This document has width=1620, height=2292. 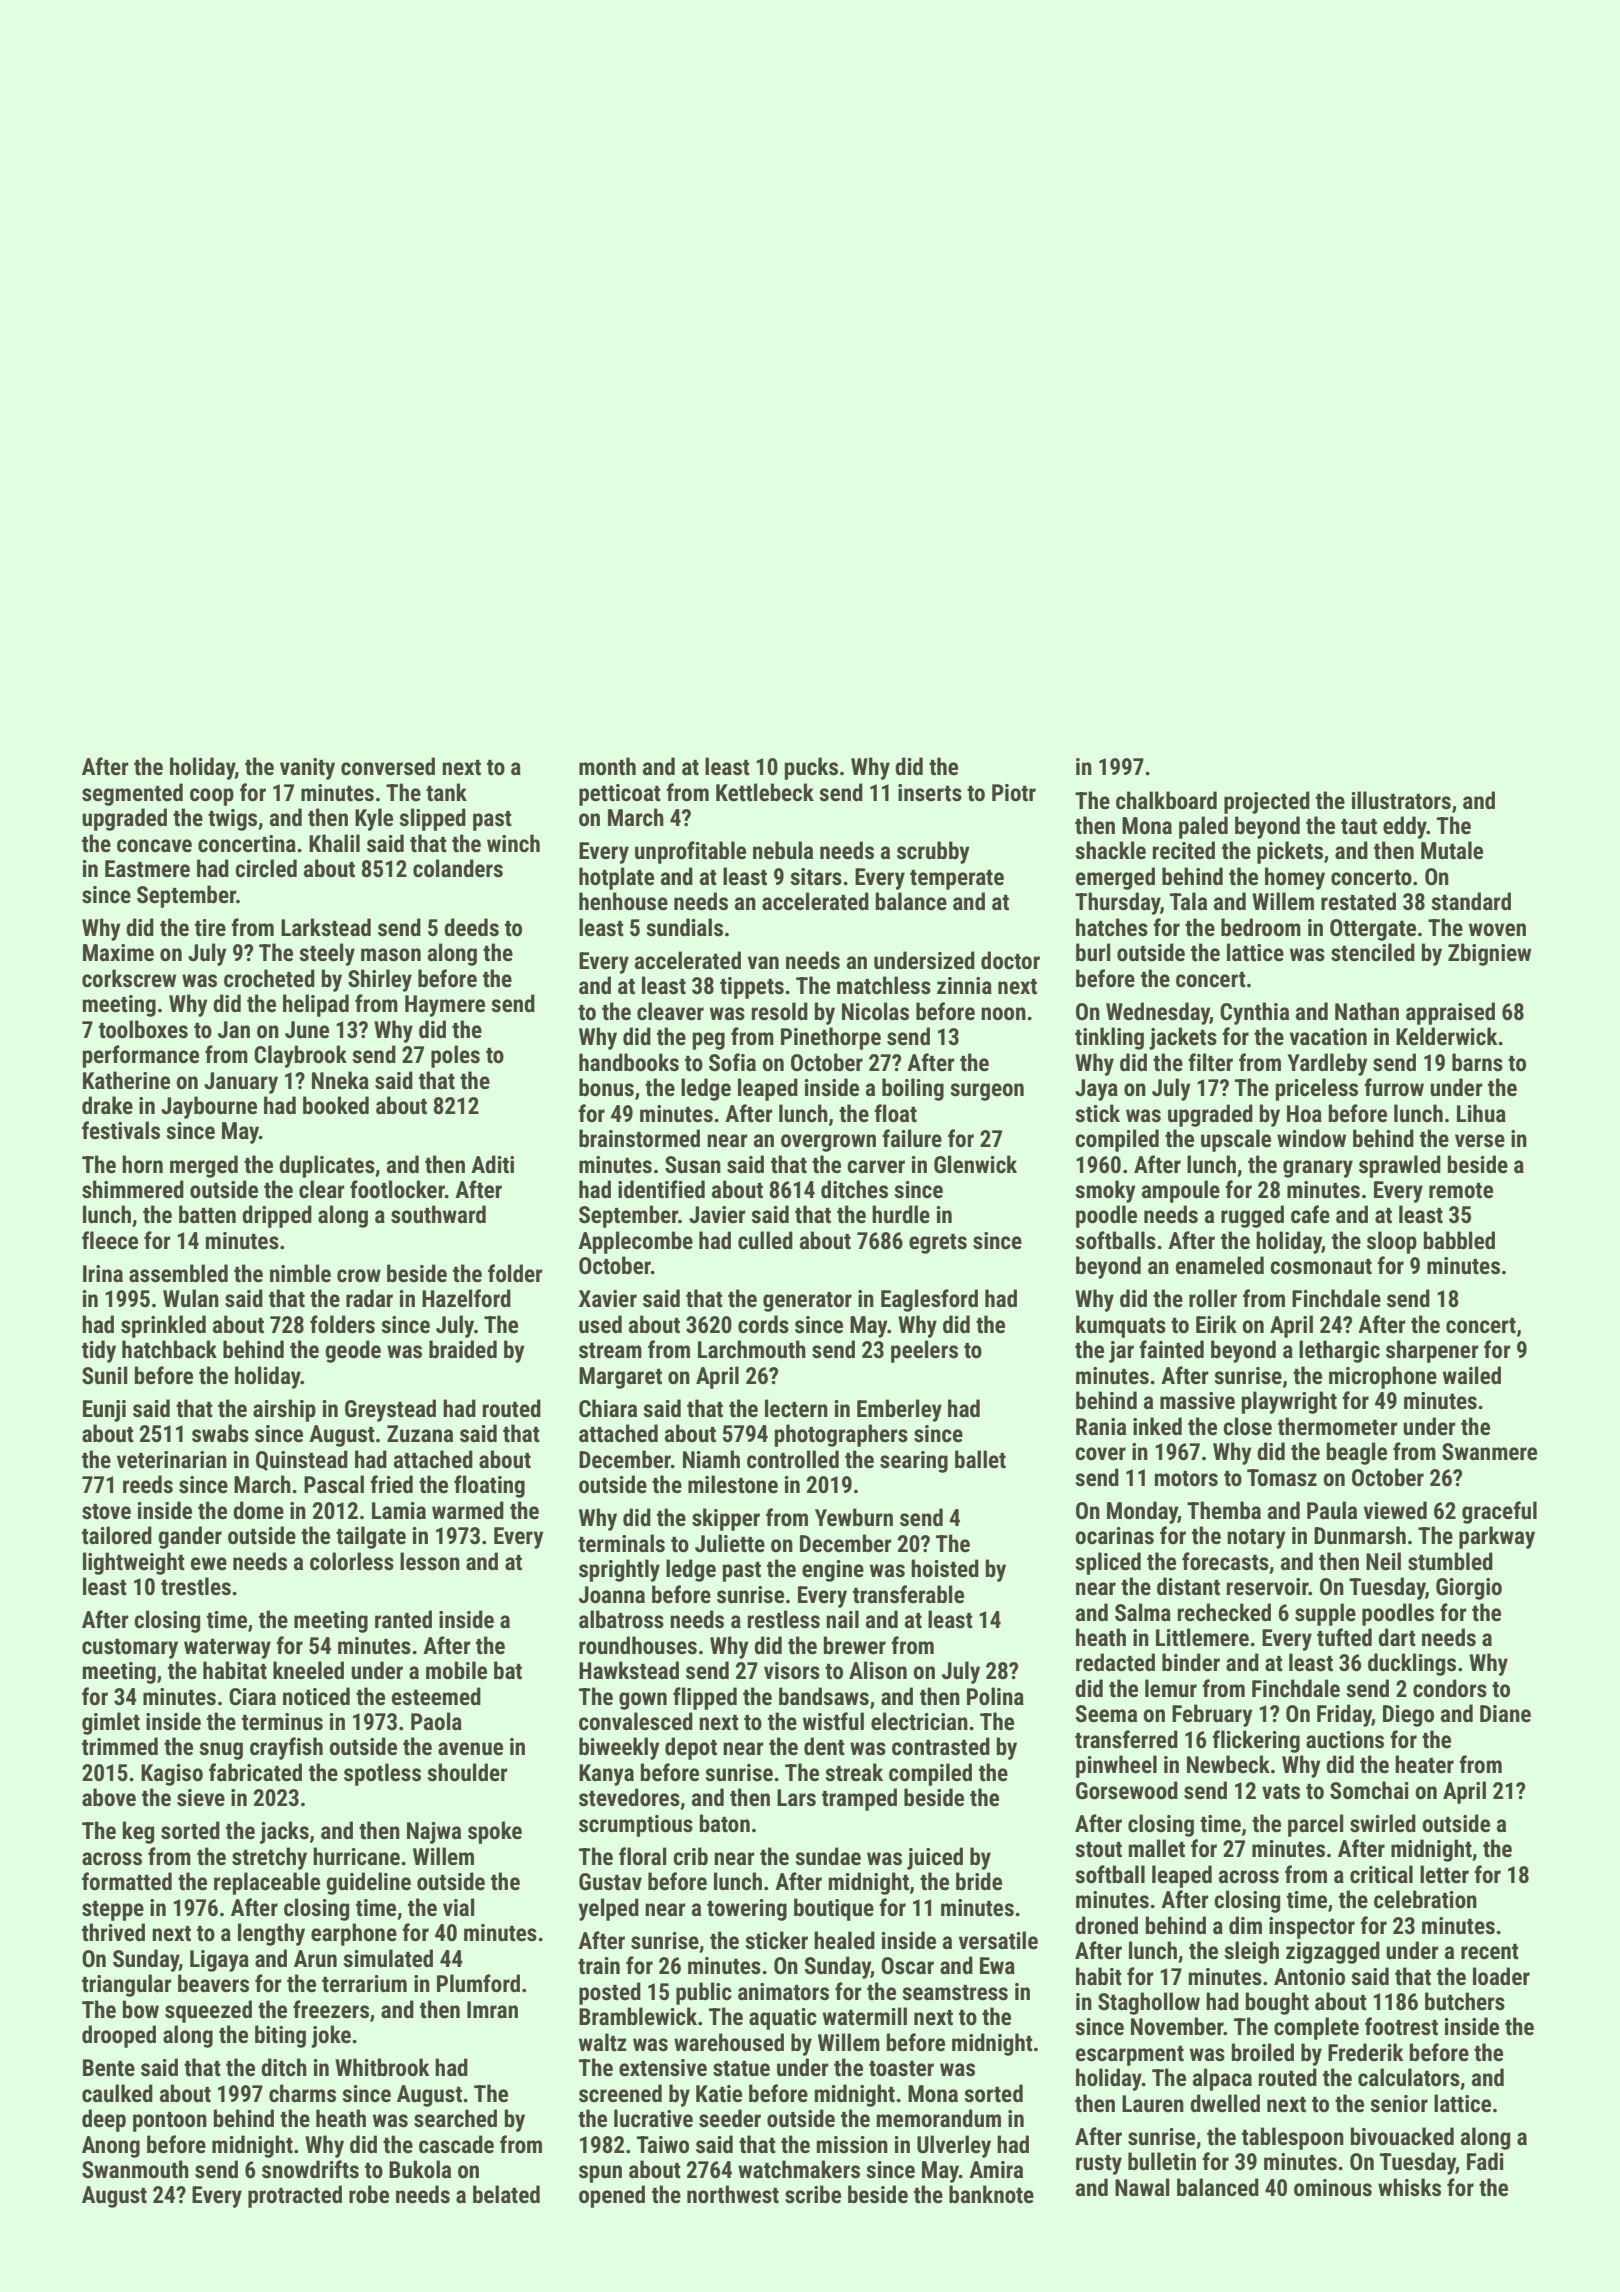 I want to click on controlled, so click(x=793, y=1459).
